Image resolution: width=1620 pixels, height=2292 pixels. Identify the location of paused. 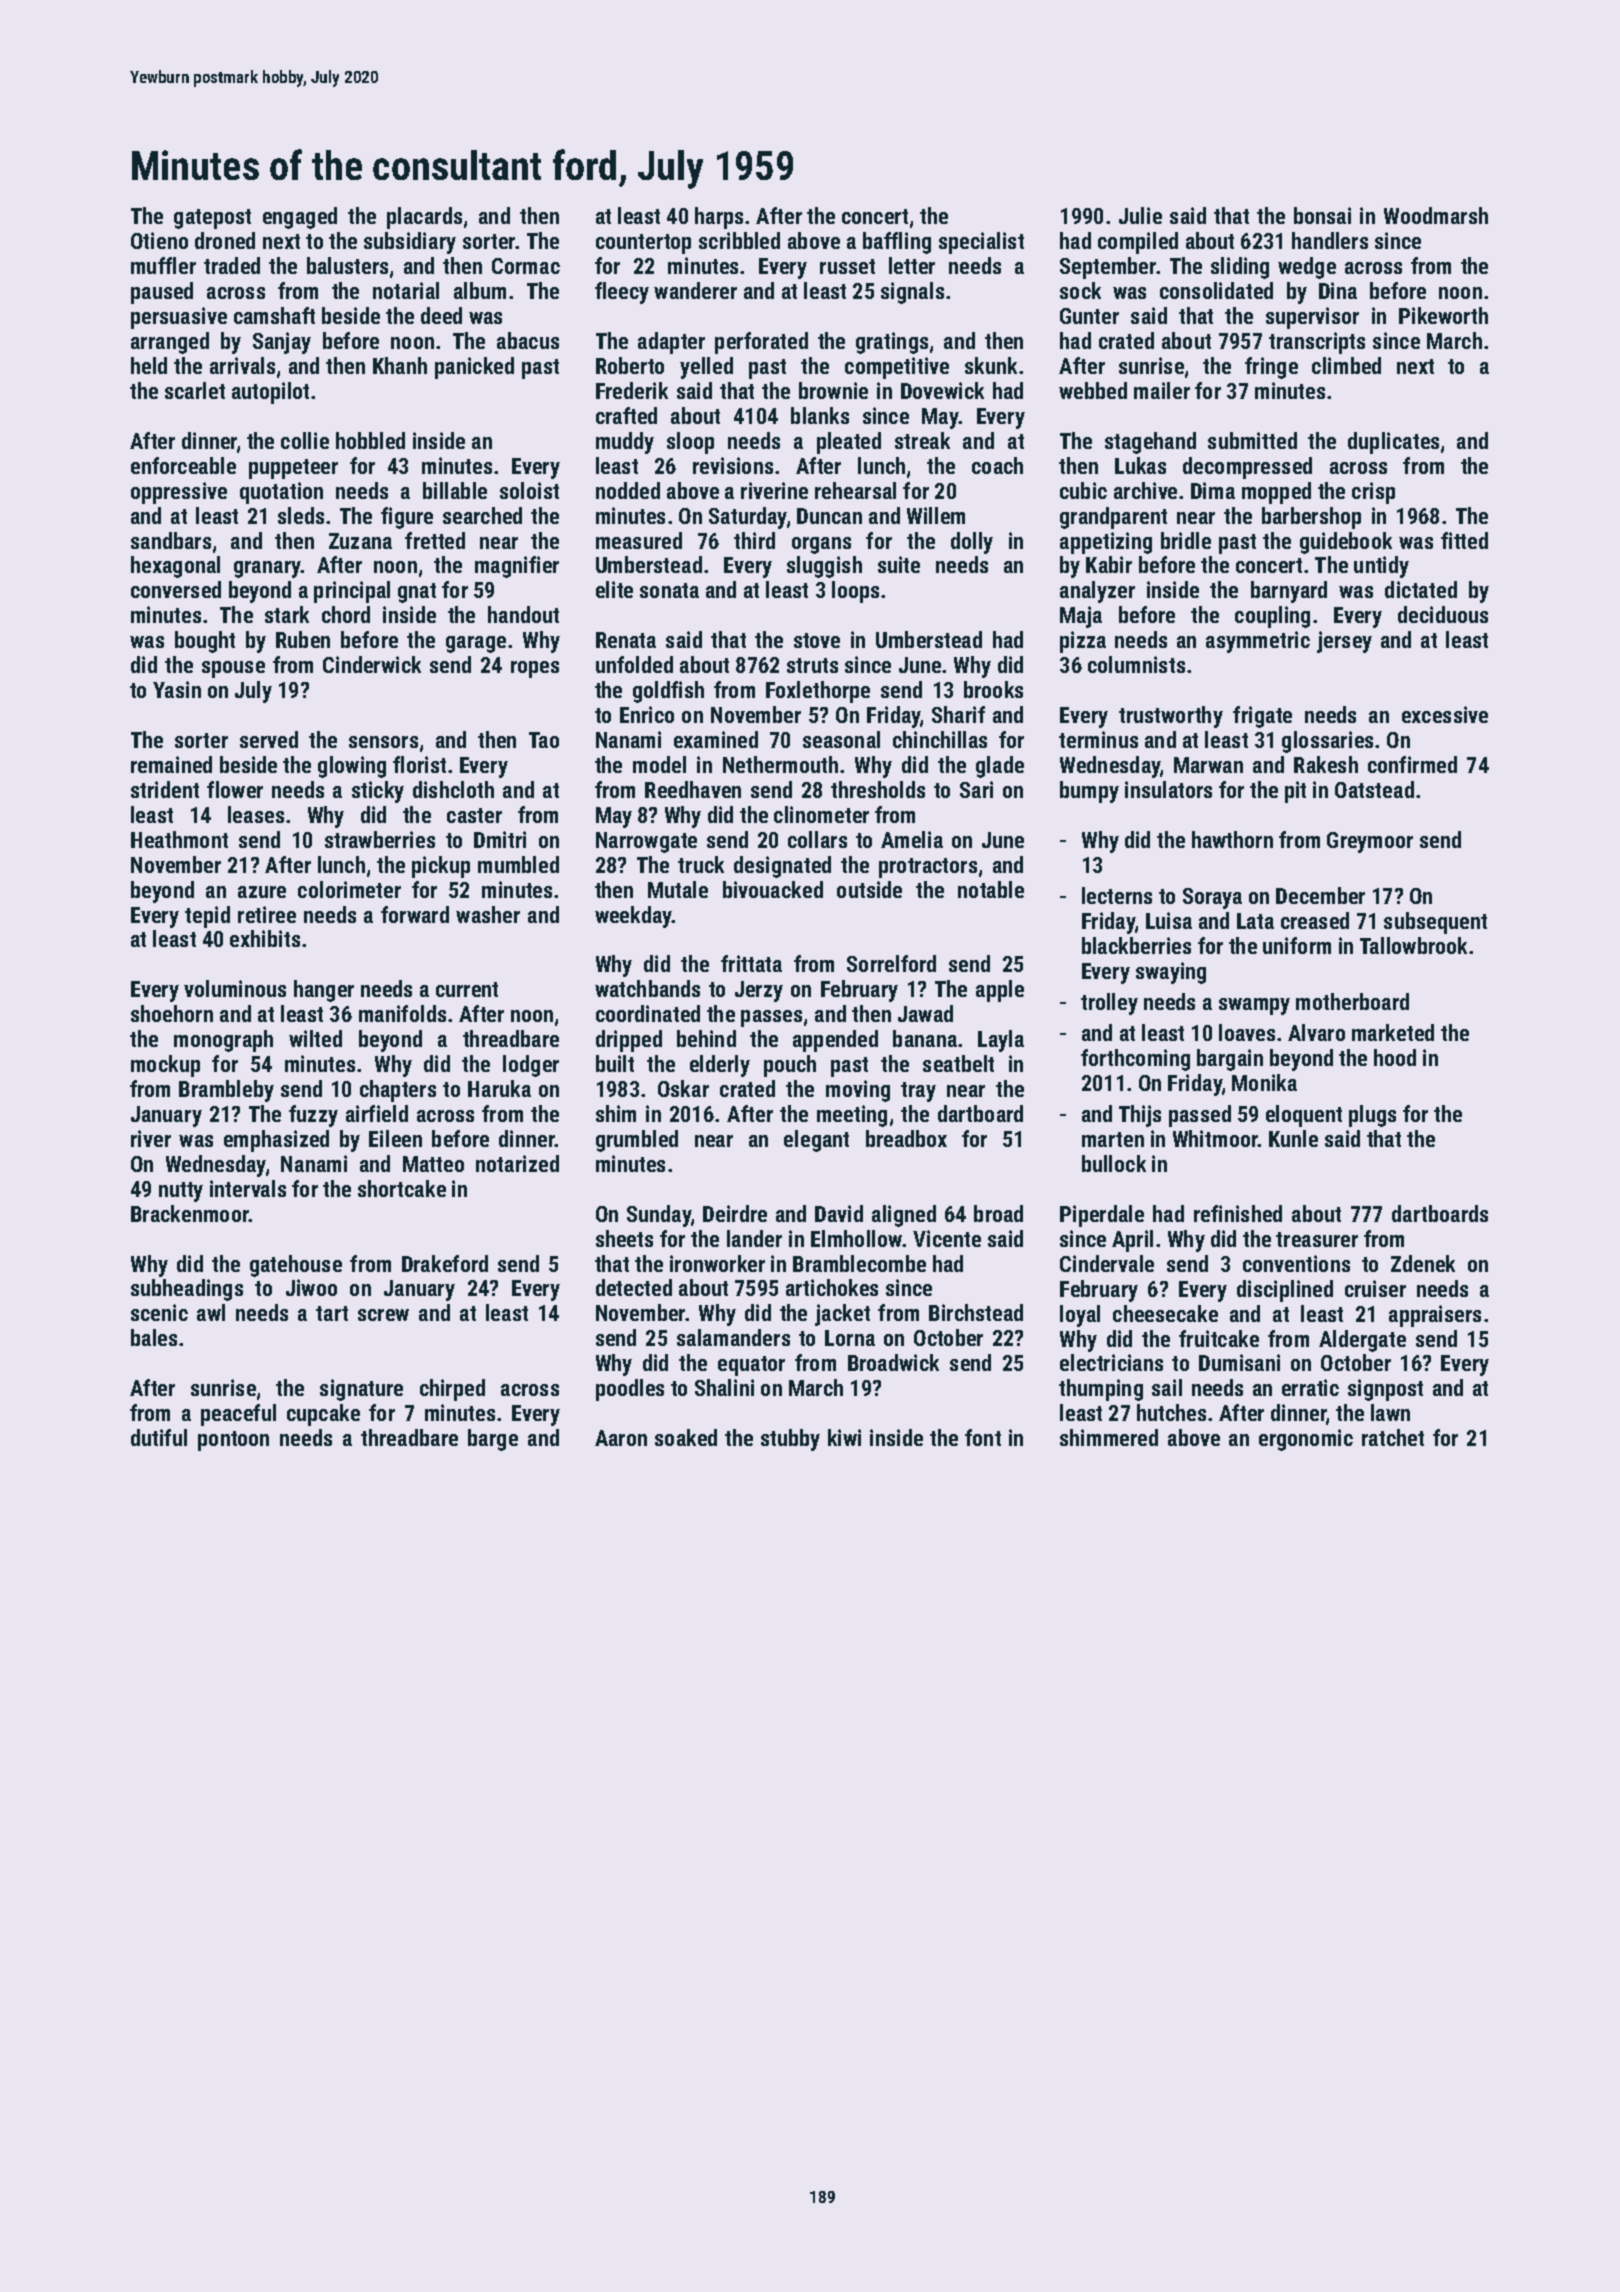
(162, 293).
